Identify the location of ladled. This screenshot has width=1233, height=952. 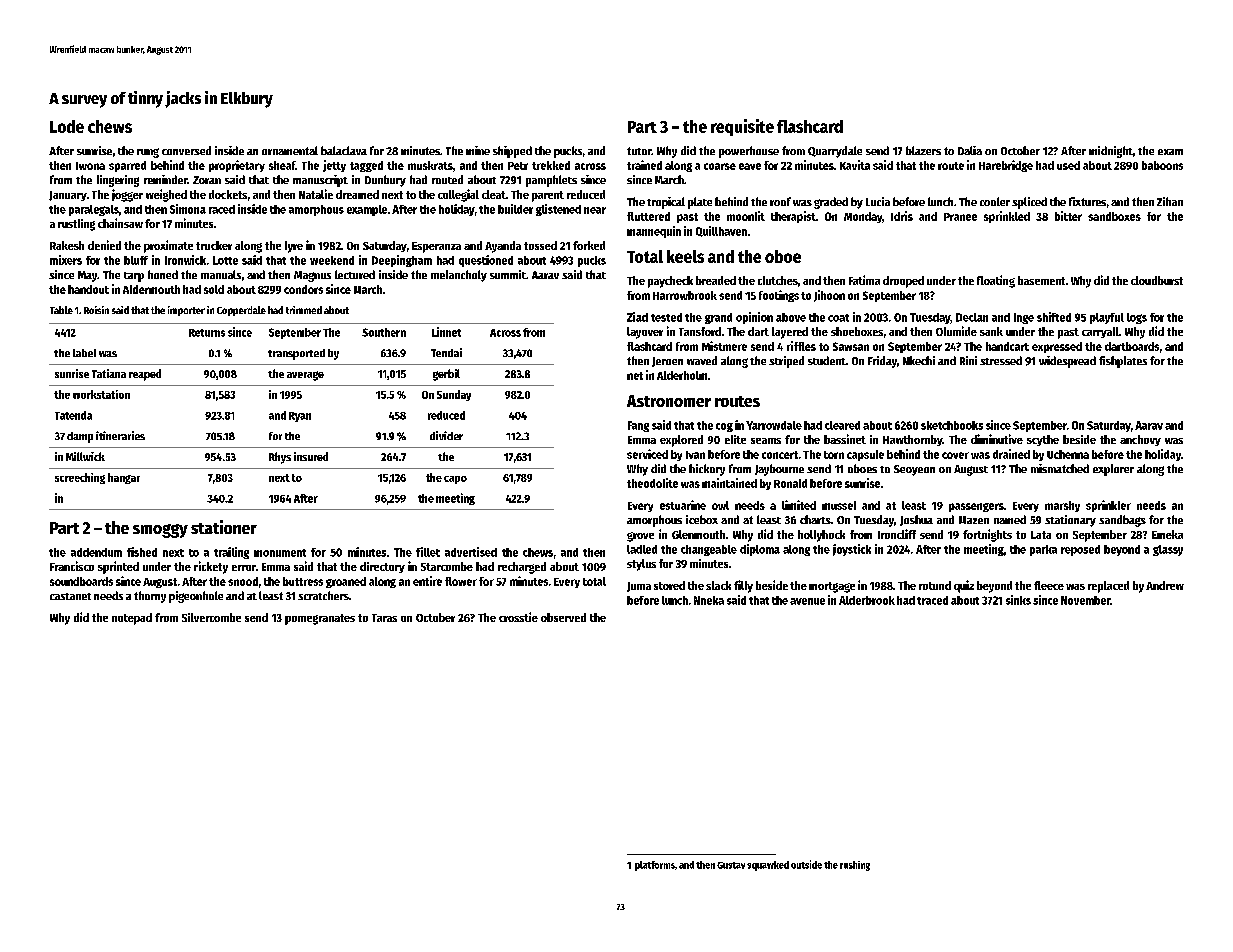
(642, 549).
